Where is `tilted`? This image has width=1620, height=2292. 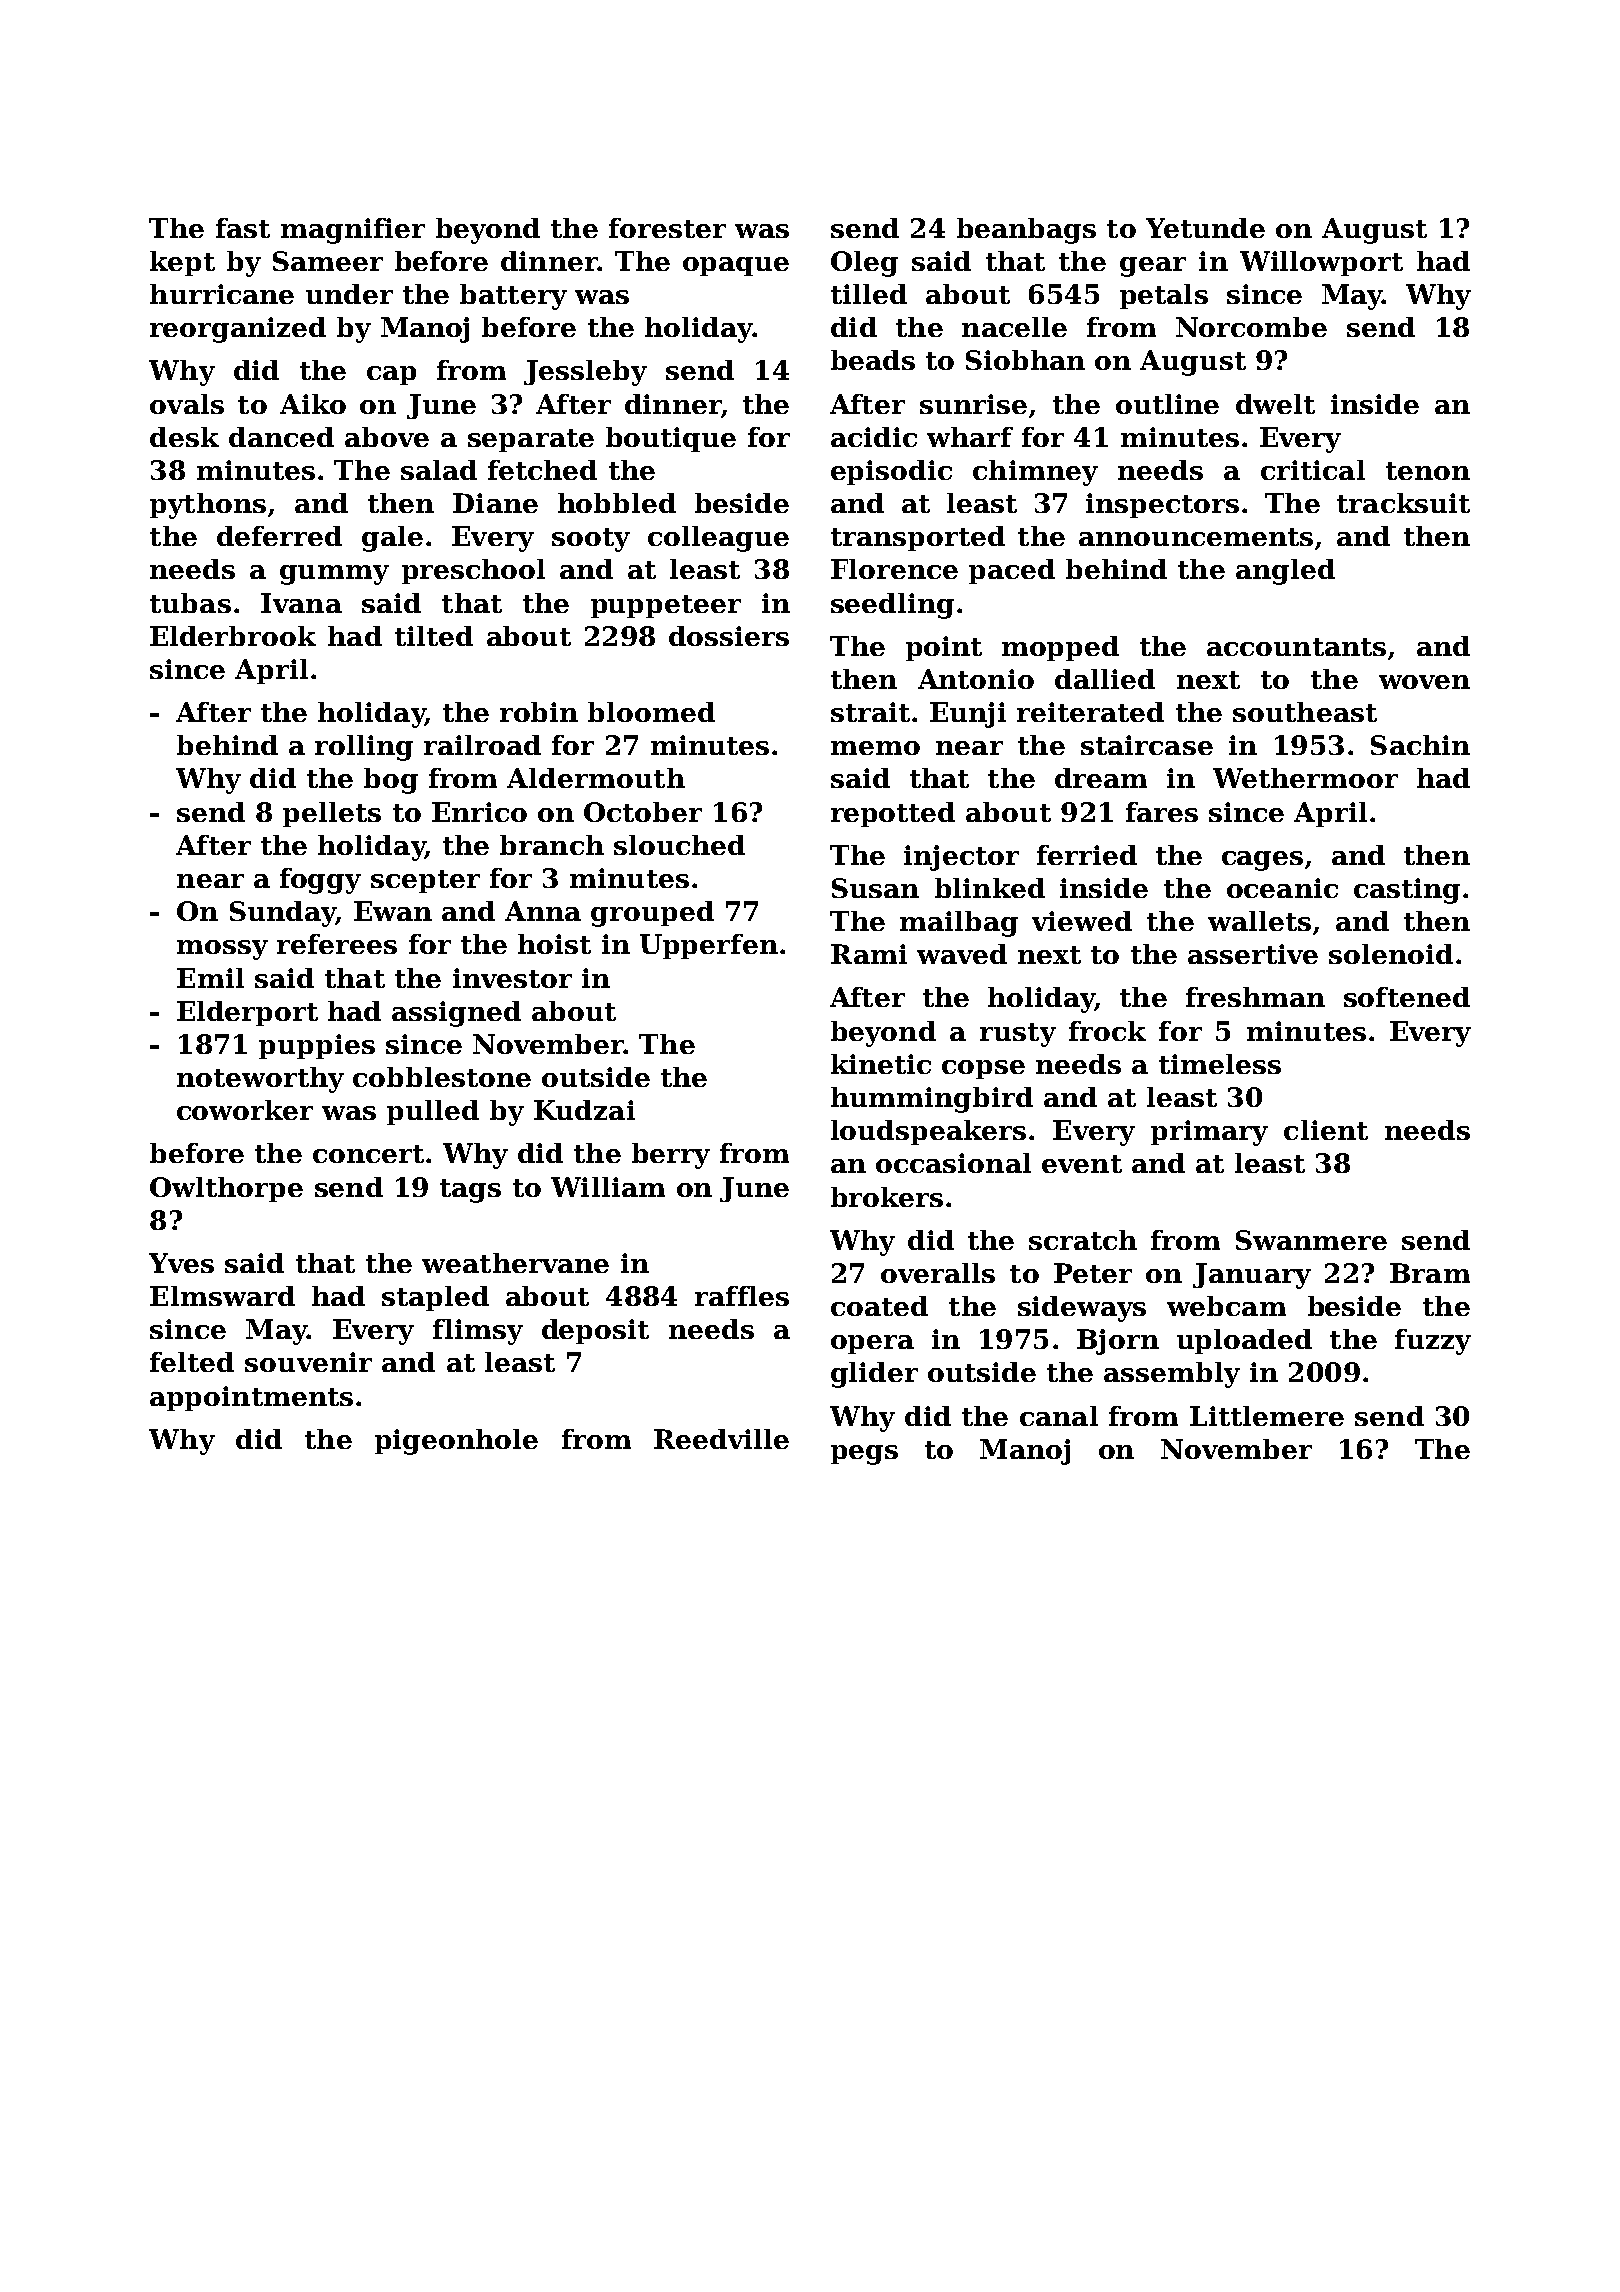 tilted is located at coordinates (434, 636).
